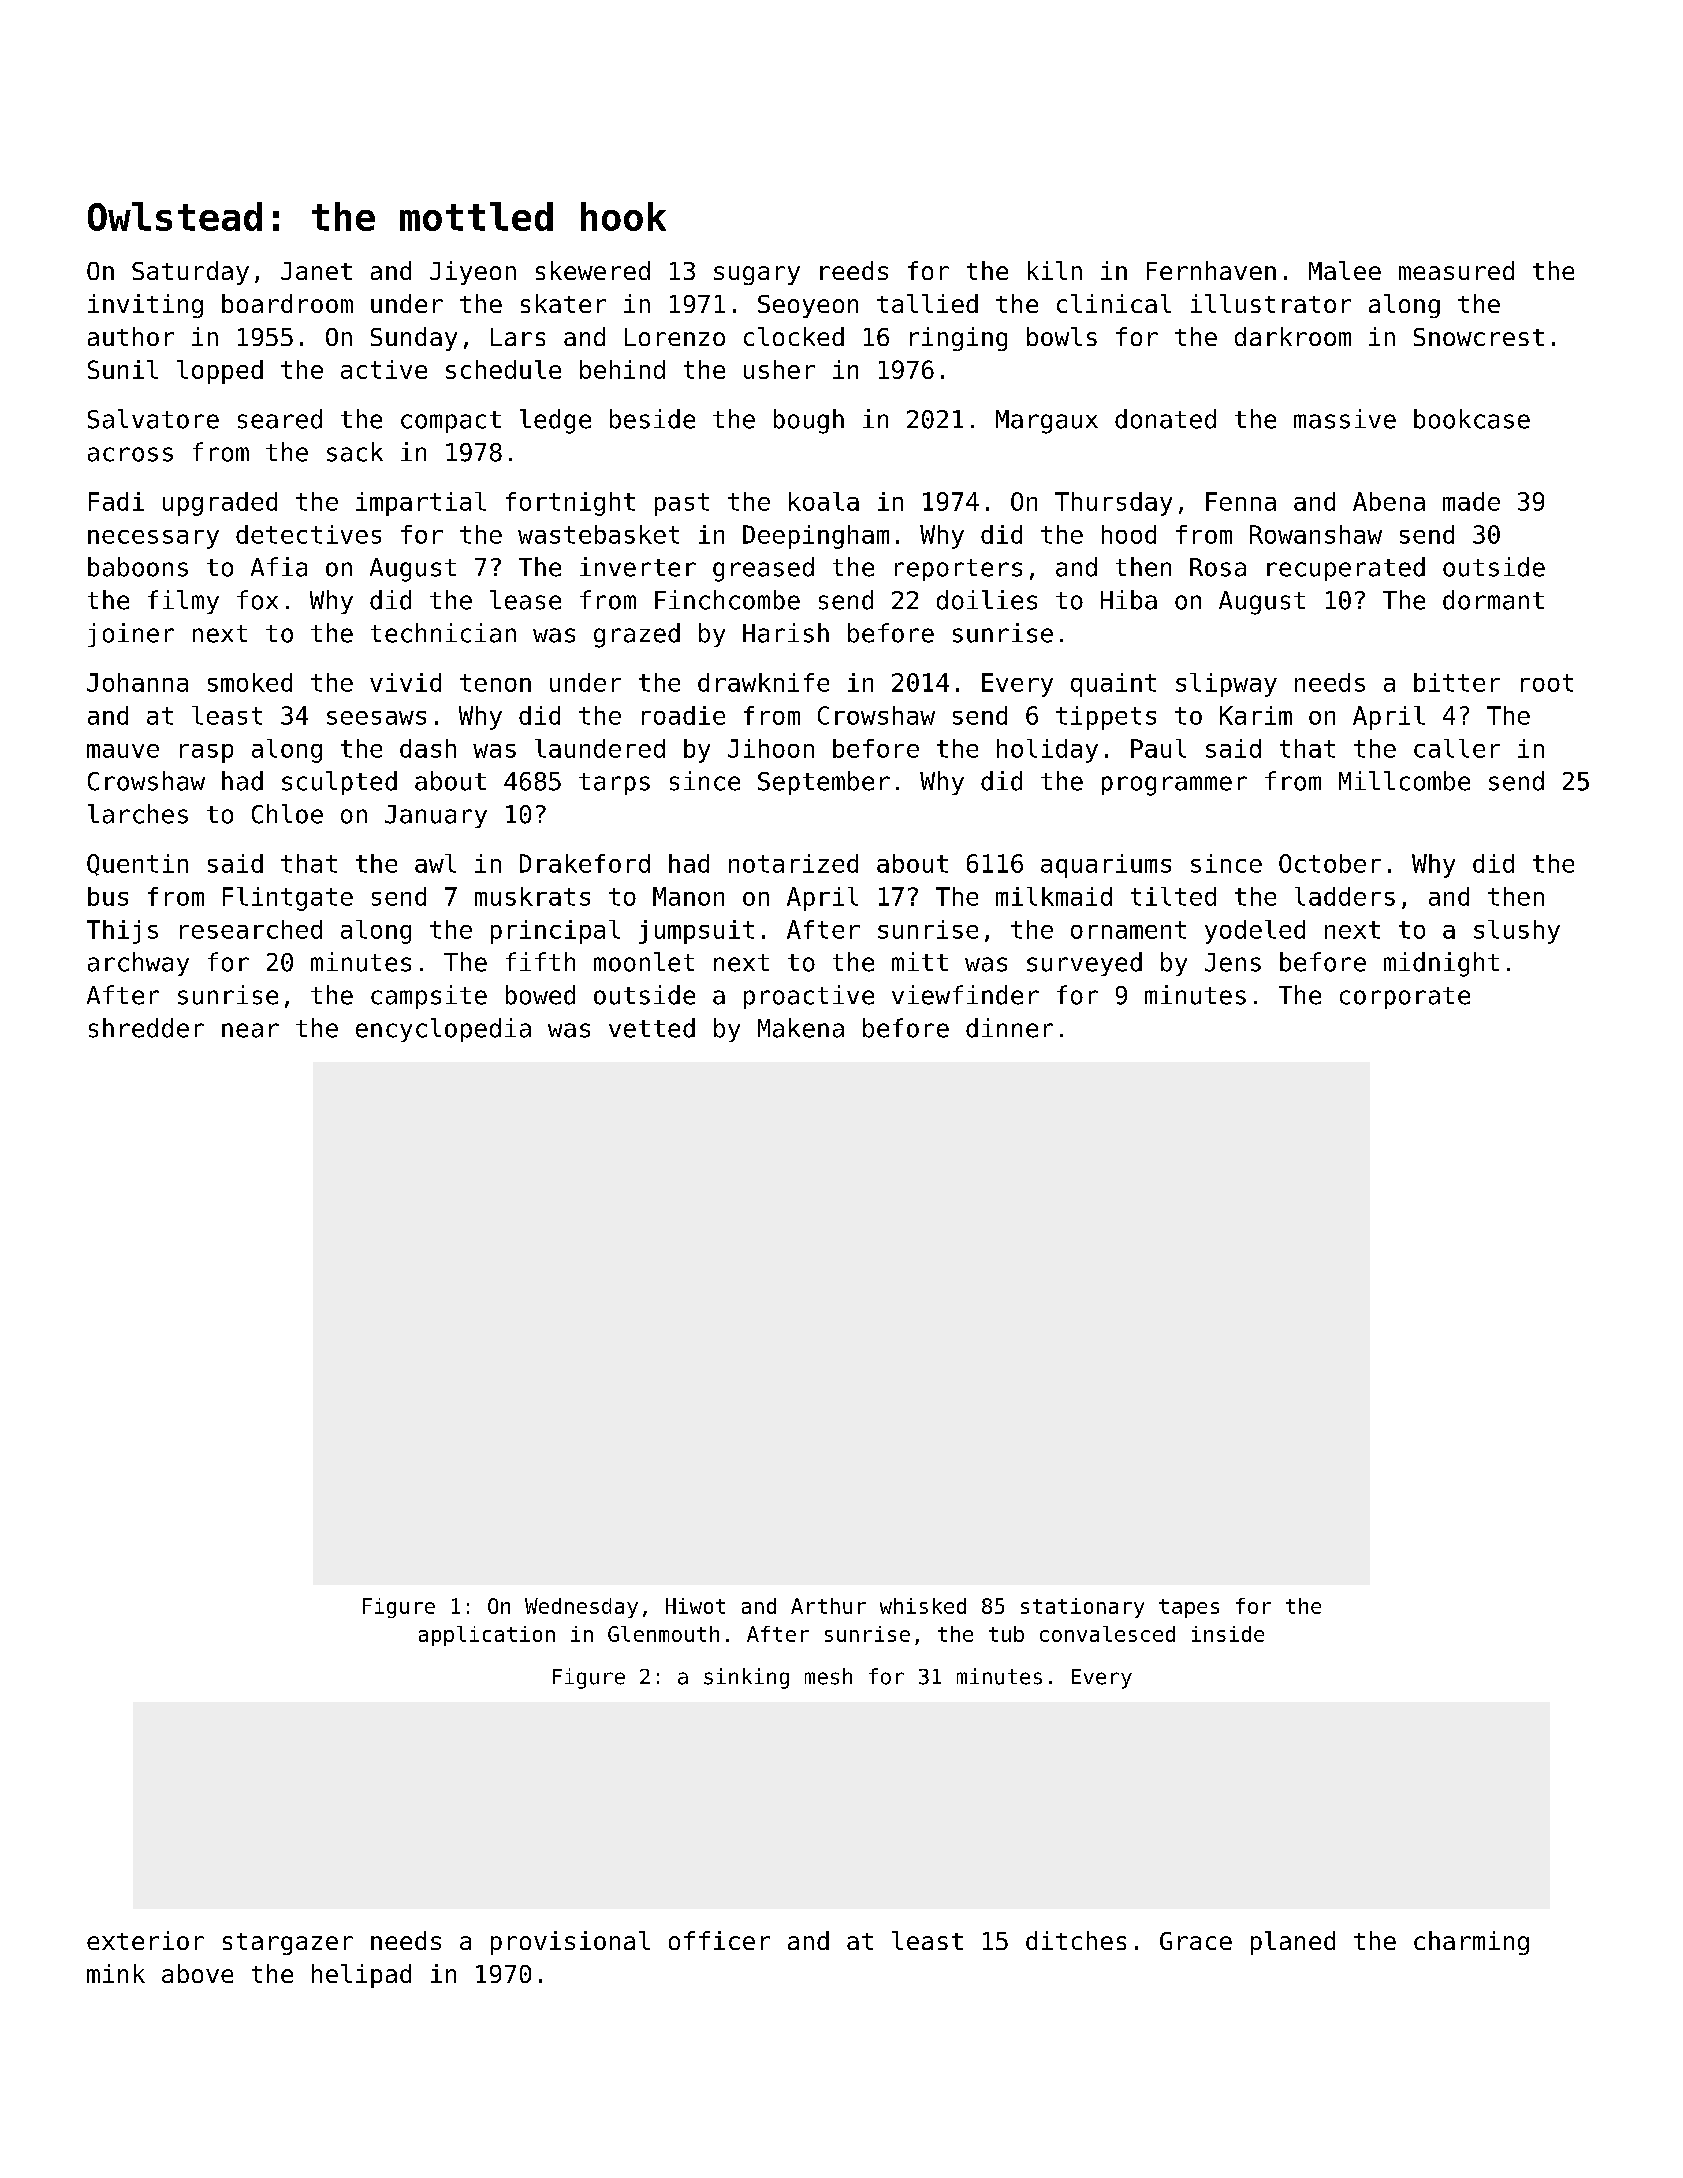 This document has width=1683, height=2178. What do you see at coordinates (614, 784) in the document?
I see `tarps` at bounding box center [614, 784].
